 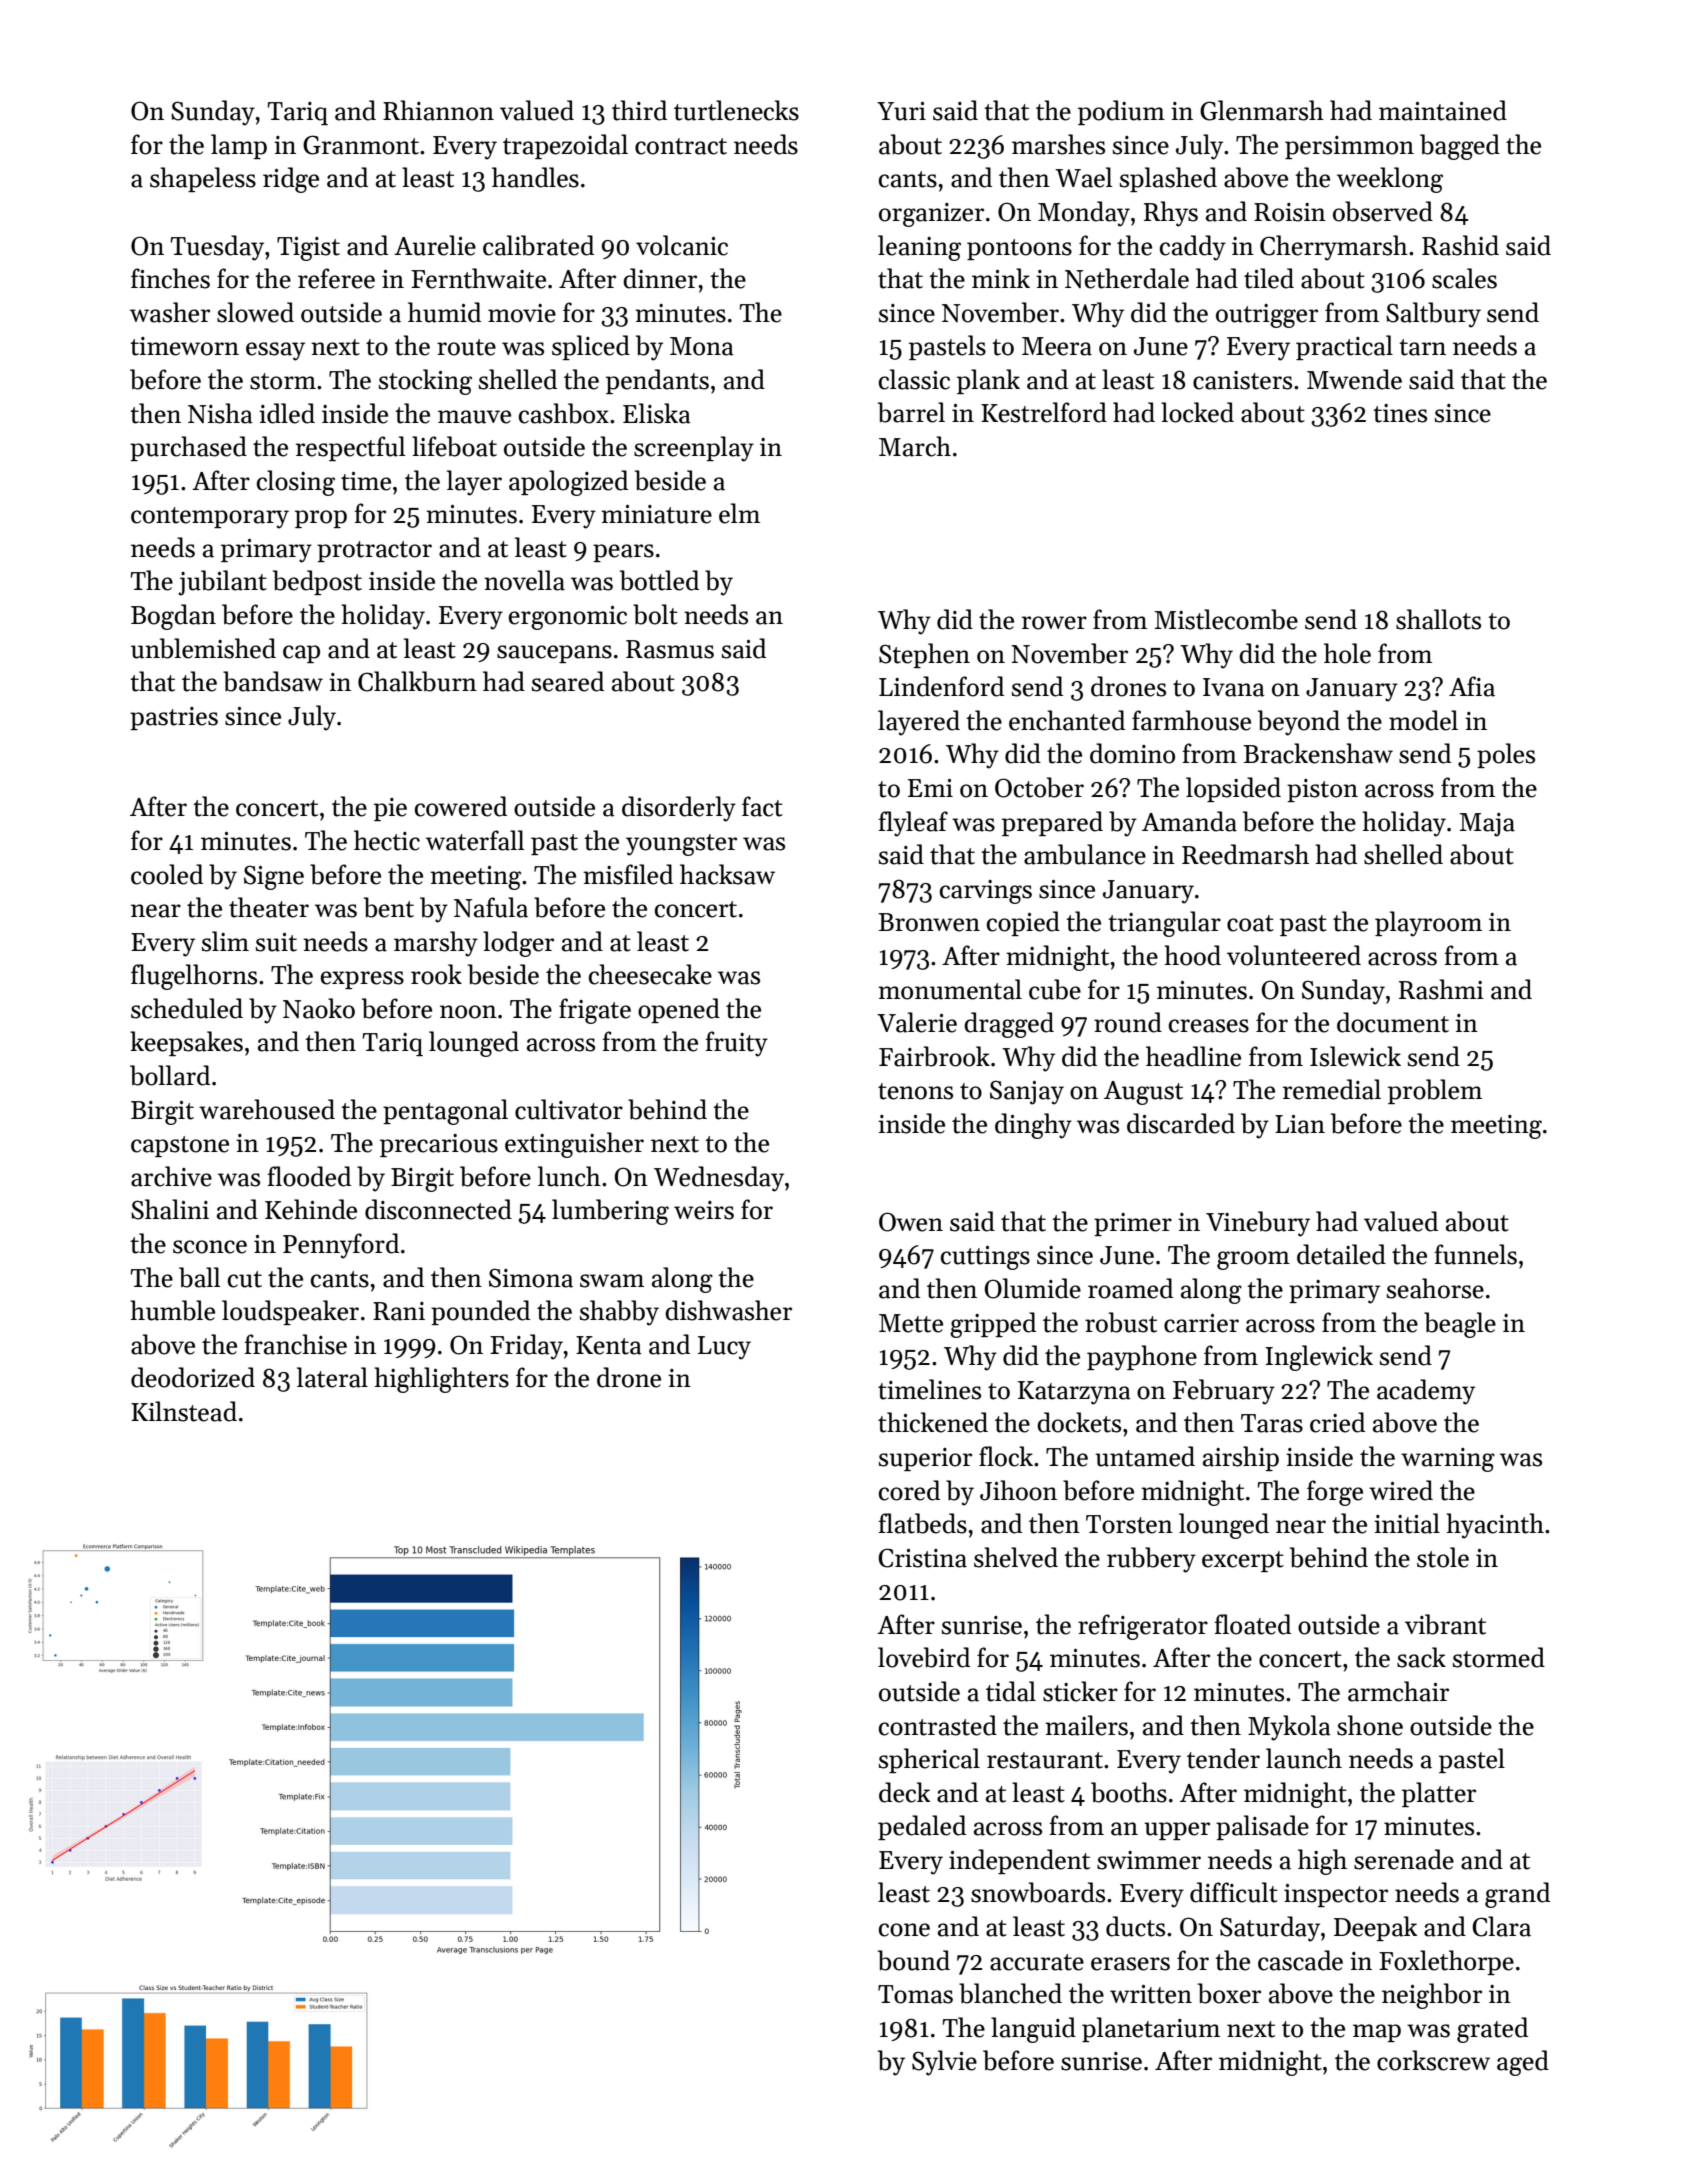 What do you see at coordinates (1054, 623) in the screenshot?
I see `rower` at bounding box center [1054, 623].
